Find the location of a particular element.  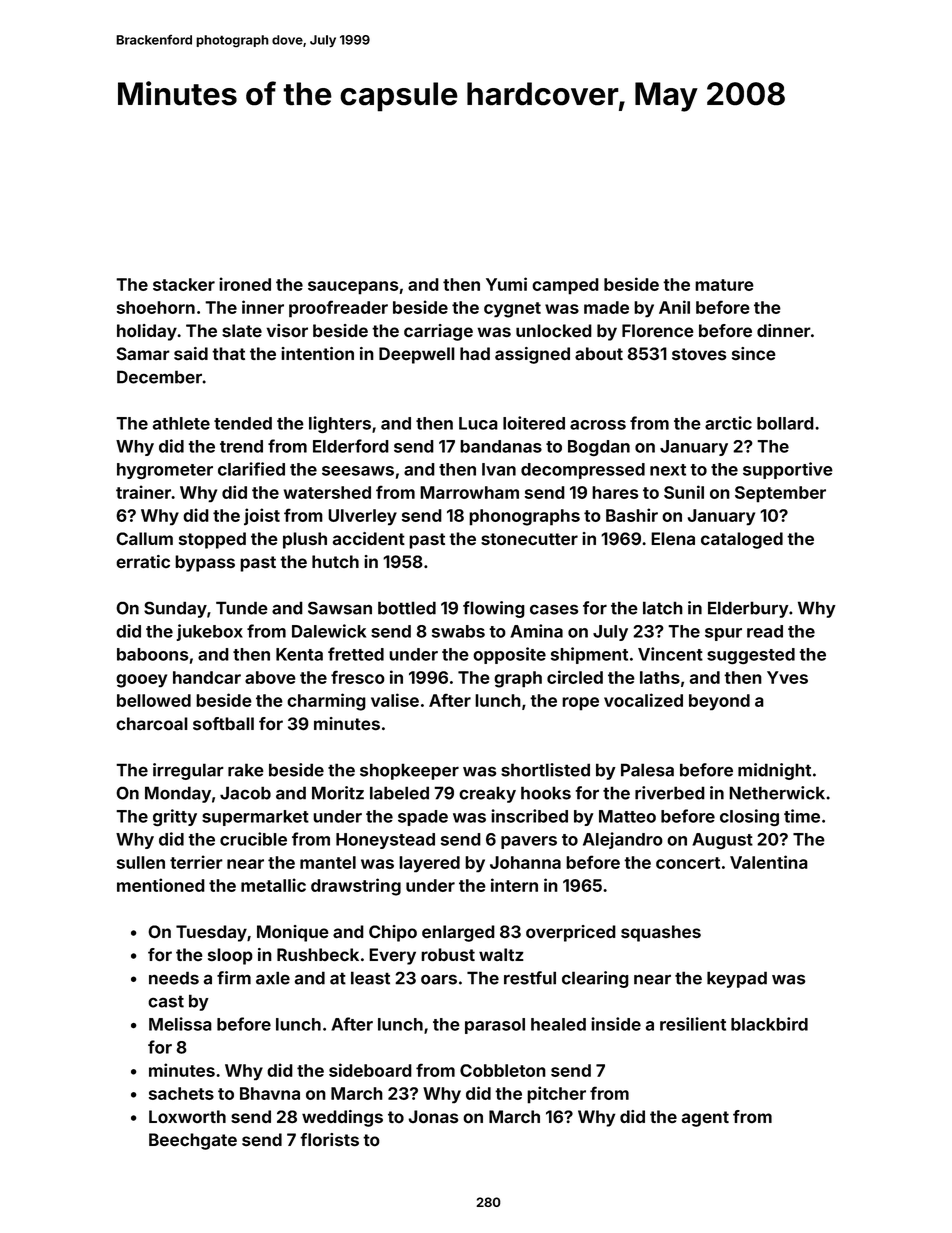

Valentina is located at coordinates (769, 862).
